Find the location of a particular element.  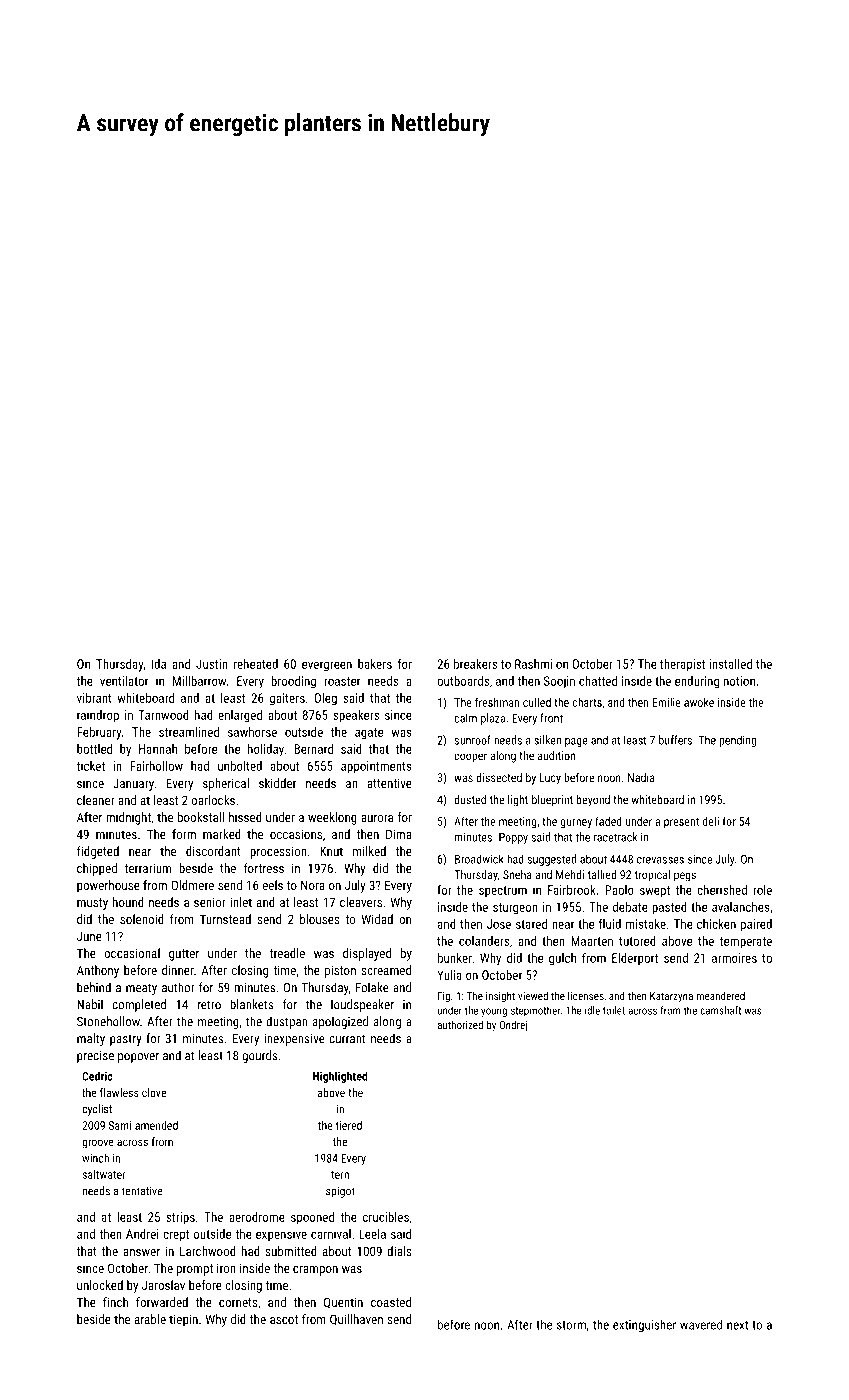

dusted is located at coordinates (470, 799).
